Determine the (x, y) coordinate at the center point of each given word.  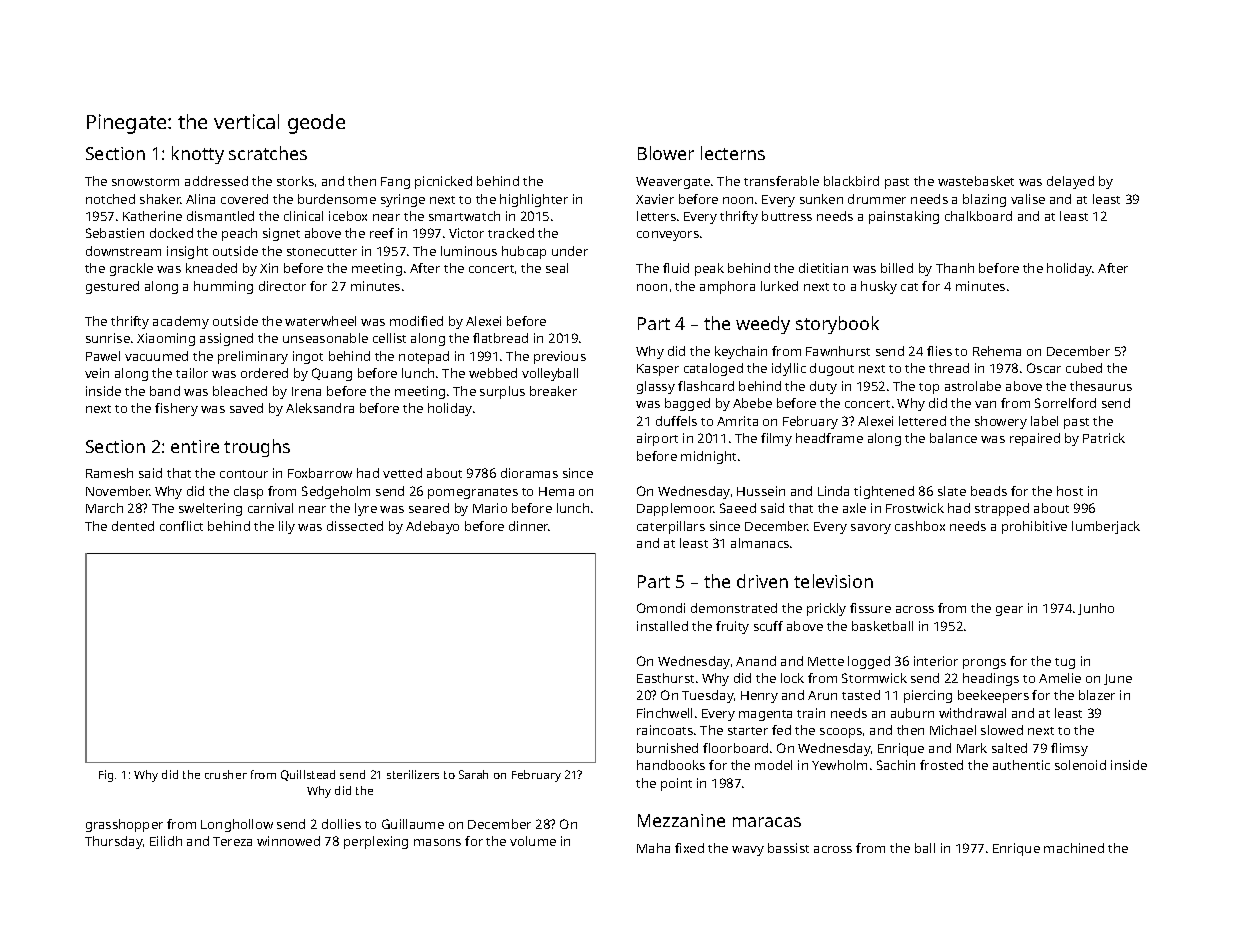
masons (437, 842)
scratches (268, 153)
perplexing (376, 842)
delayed (1070, 182)
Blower (666, 153)
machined (1074, 848)
